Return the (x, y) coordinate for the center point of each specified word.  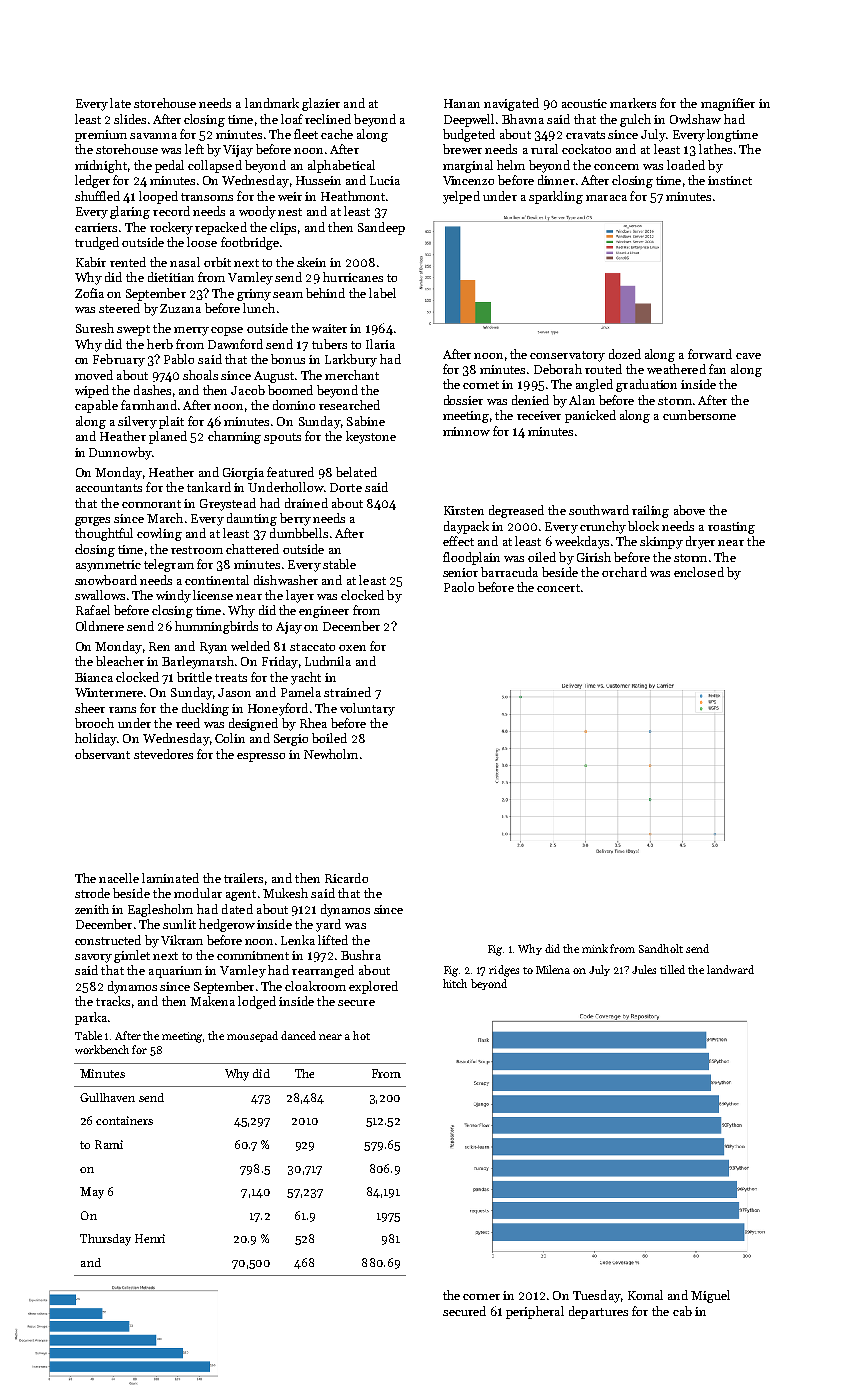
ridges (504, 971)
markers (633, 103)
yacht (306, 678)
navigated (511, 104)
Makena (212, 1001)
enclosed (699, 572)
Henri (150, 1238)
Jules (644, 969)
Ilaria (380, 344)
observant (102, 754)
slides (130, 119)
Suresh (95, 328)
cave (748, 356)
